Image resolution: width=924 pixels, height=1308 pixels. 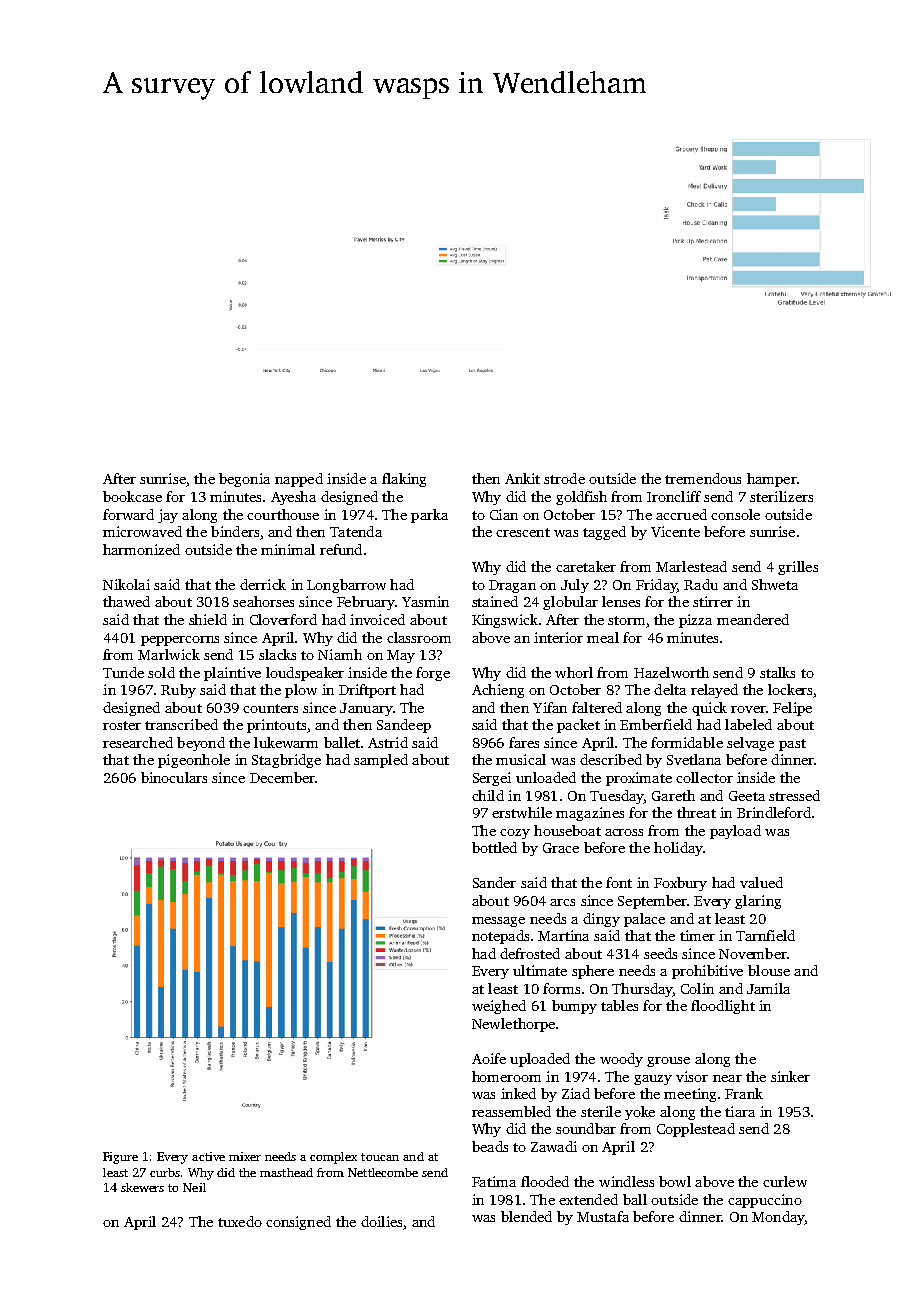 I want to click on complex, so click(x=333, y=1158).
